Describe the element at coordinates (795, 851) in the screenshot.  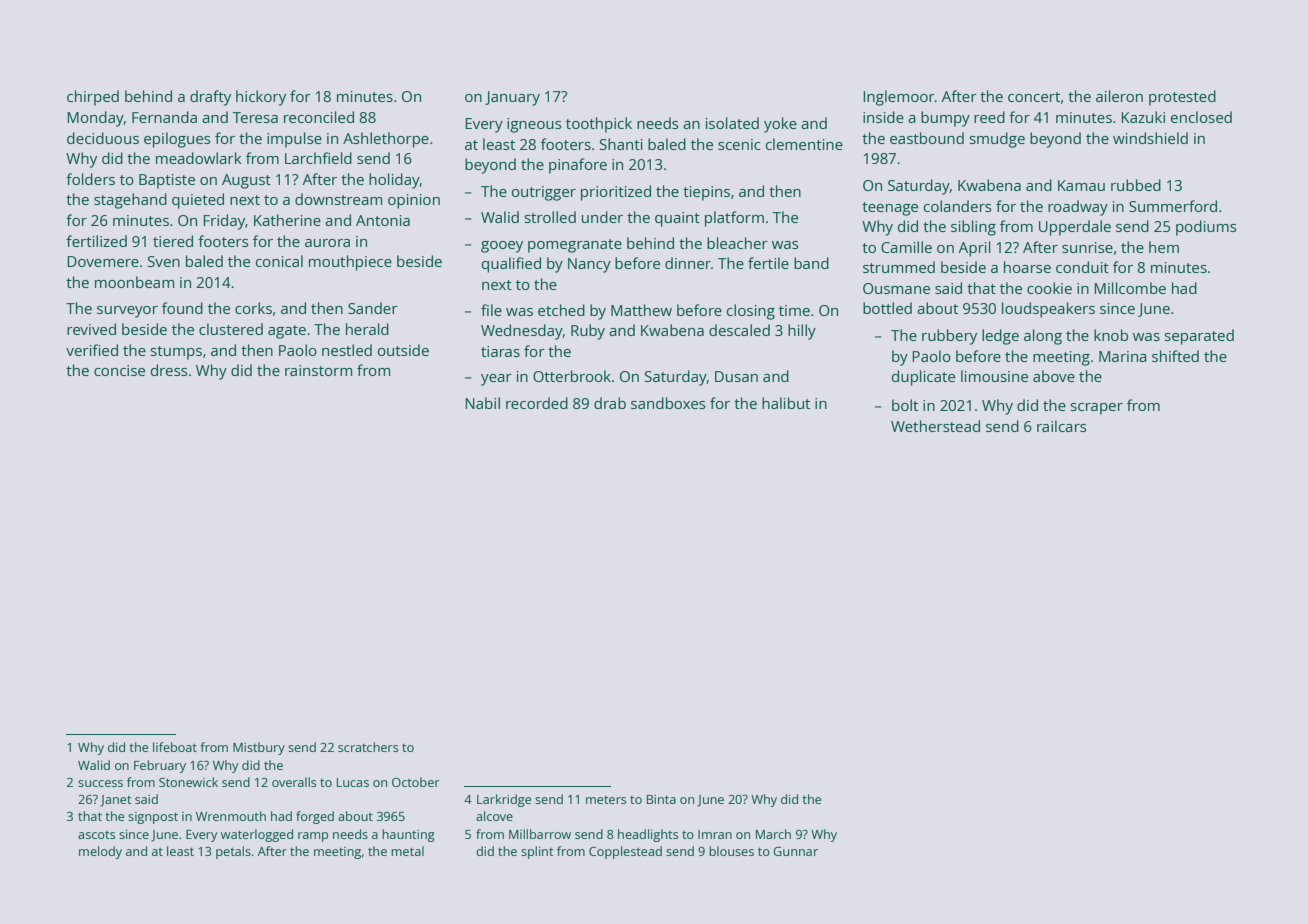
I see `Gunnar` at that location.
